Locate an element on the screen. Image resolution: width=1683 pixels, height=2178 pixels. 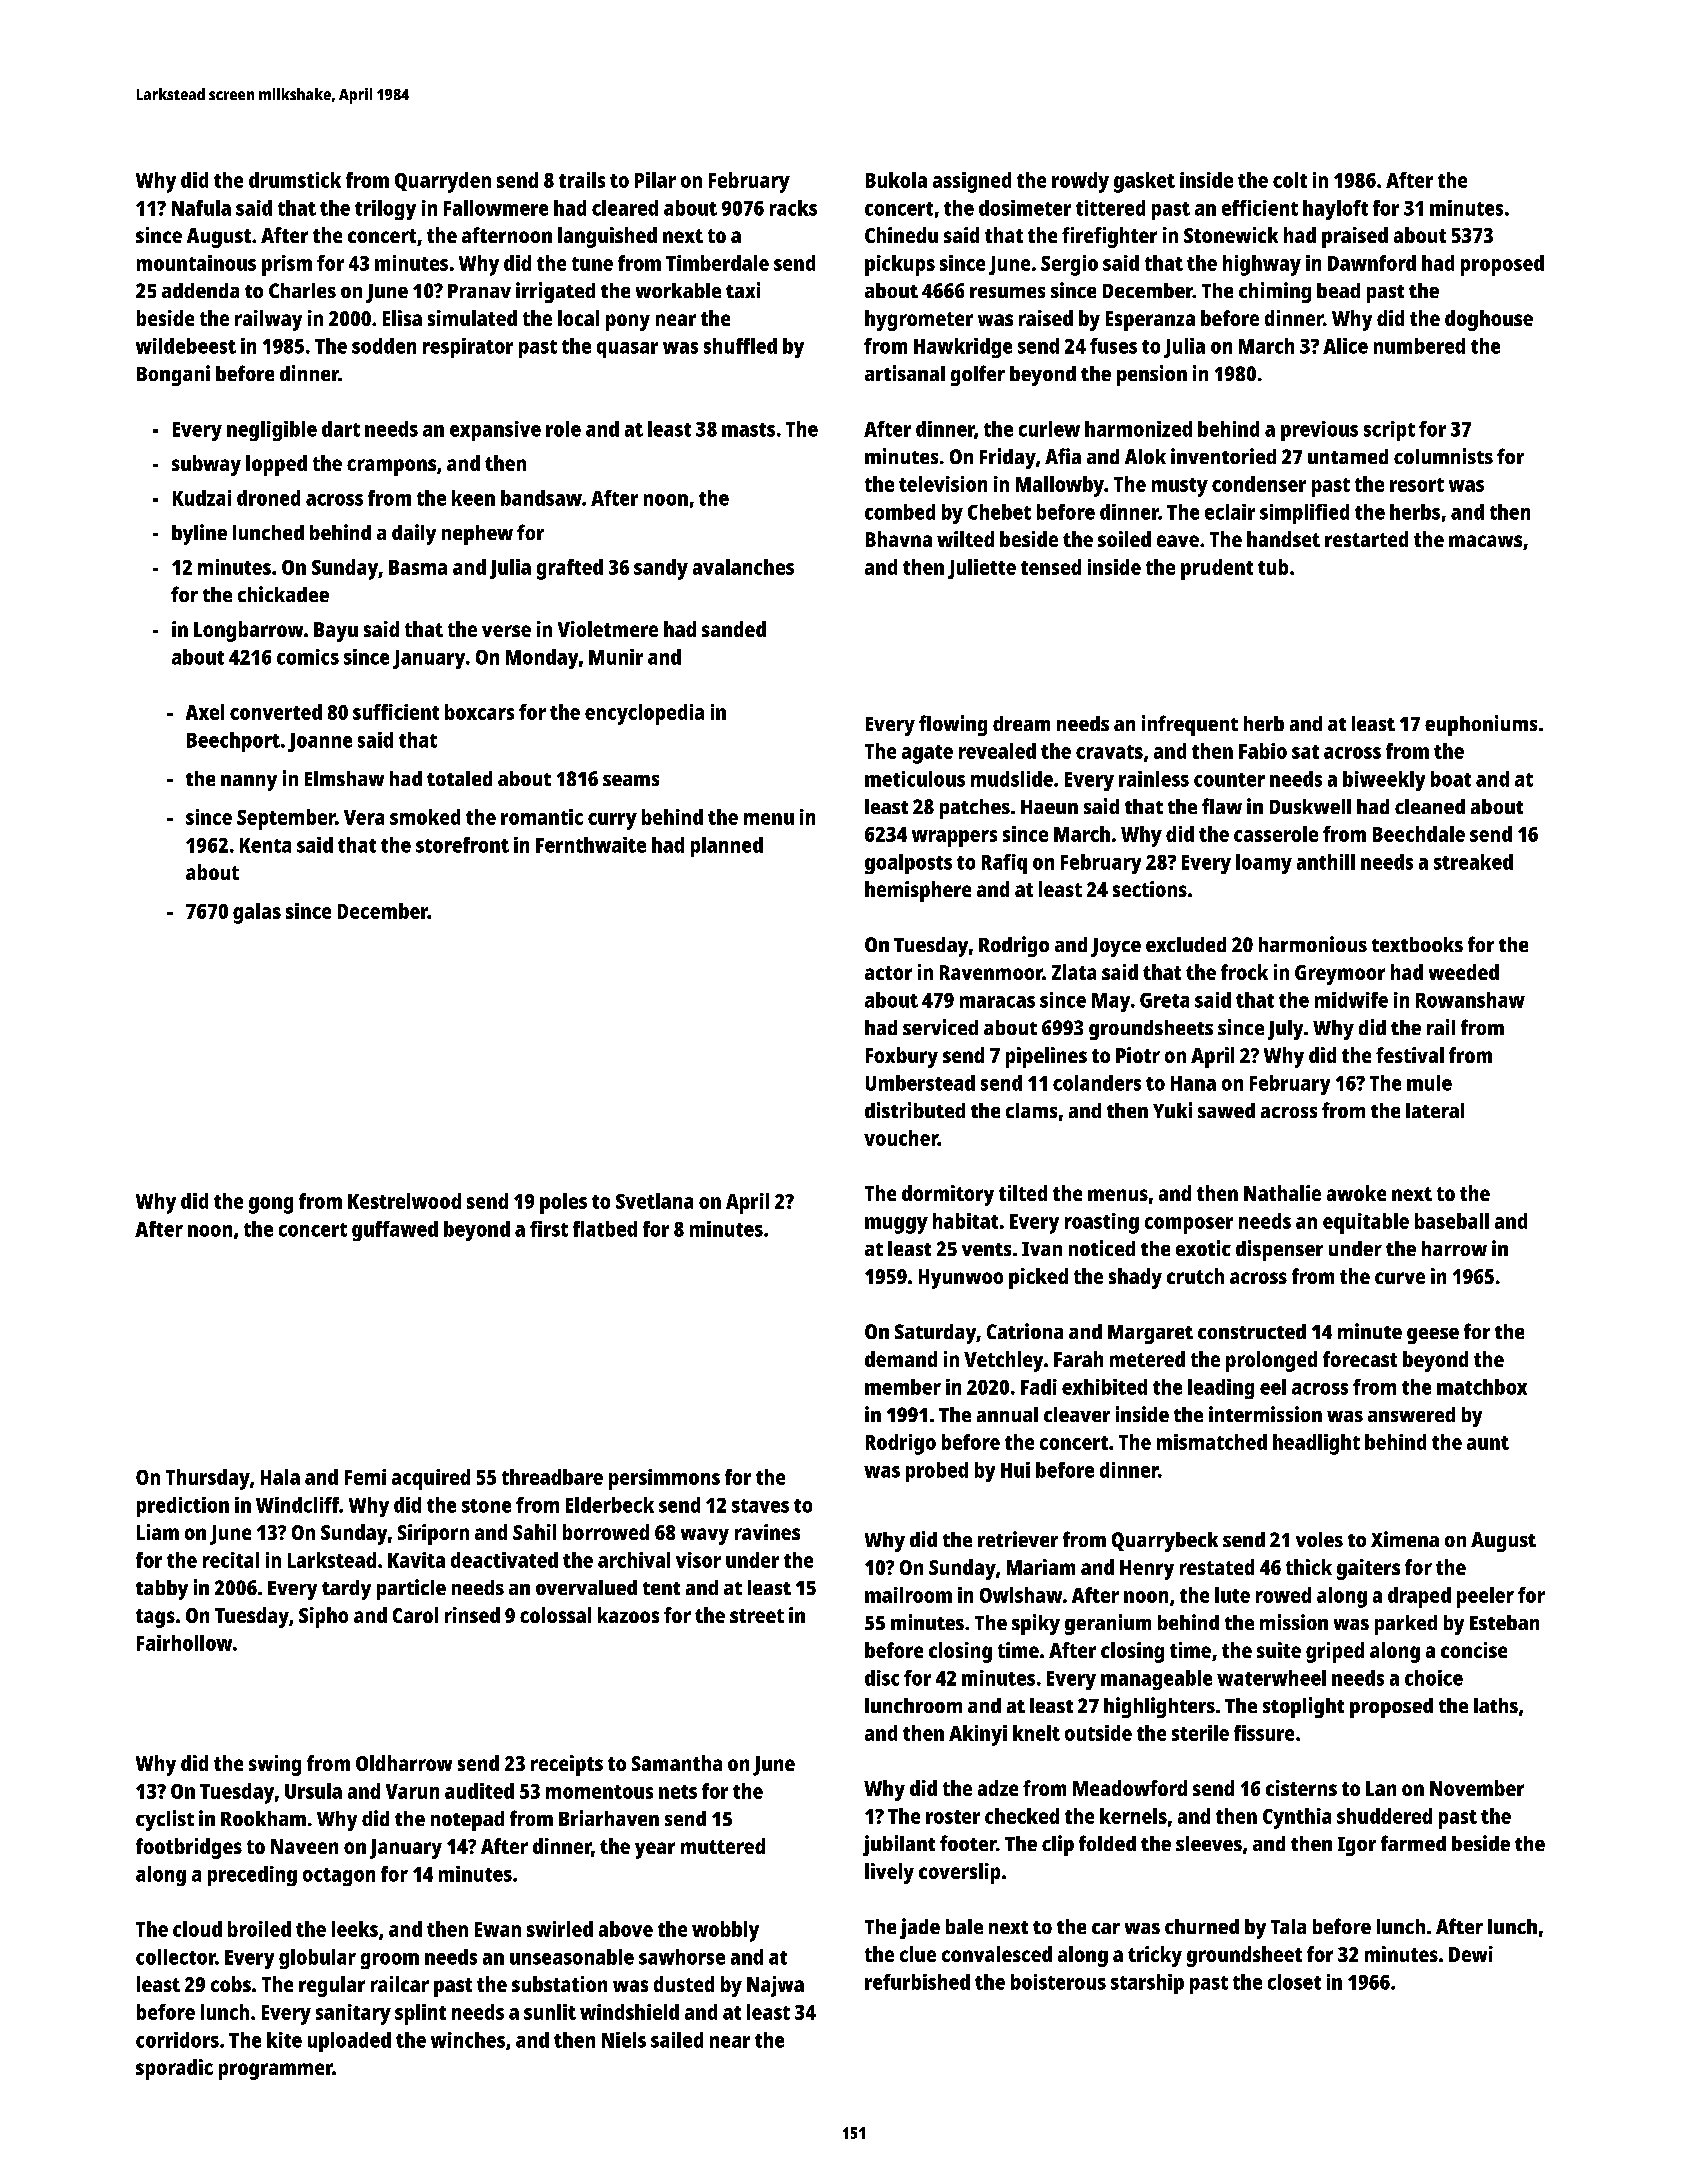
adze is located at coordinates (998, 1788).
